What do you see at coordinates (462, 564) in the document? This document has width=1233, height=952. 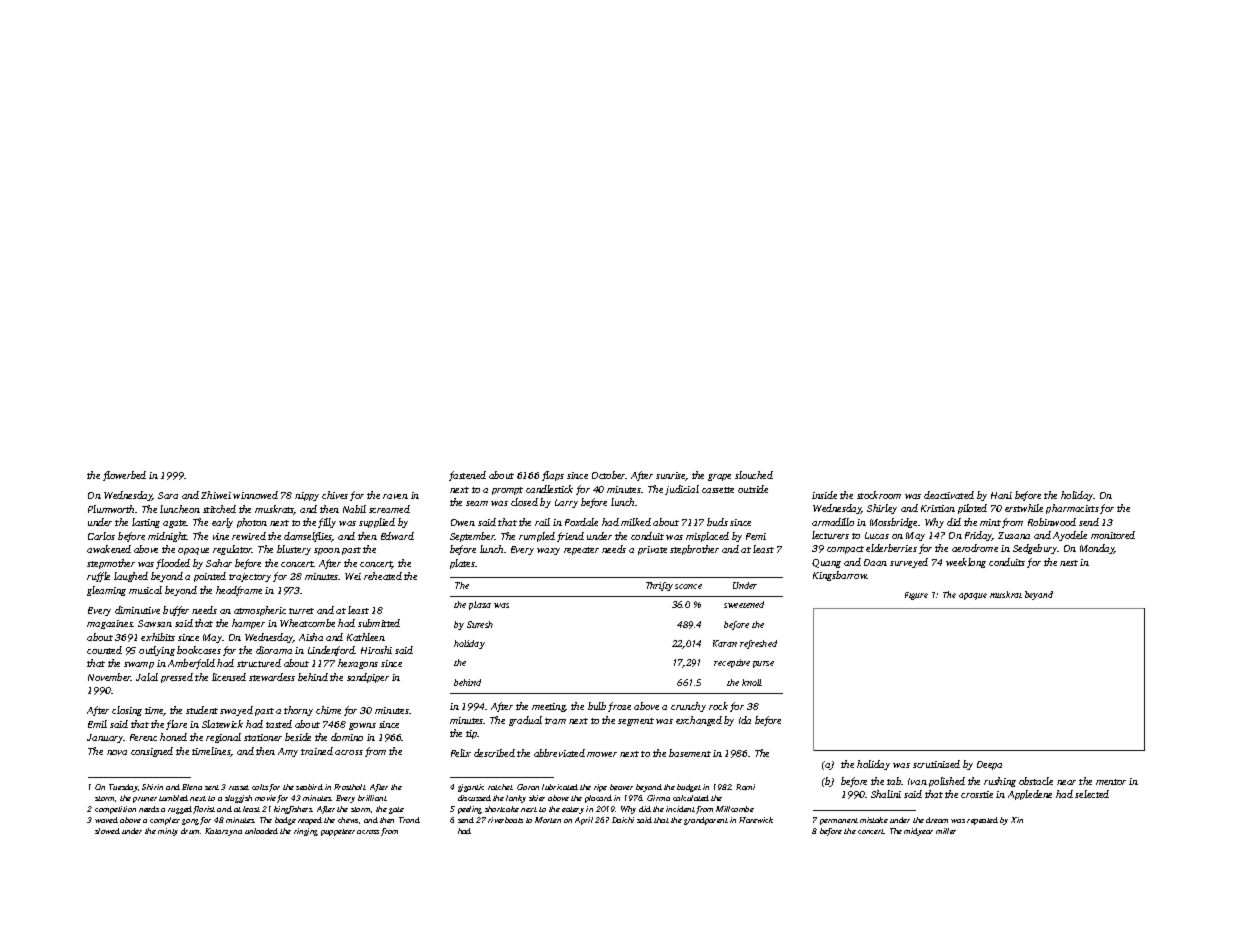 I see `plates` at bounding box center [462, 564].
